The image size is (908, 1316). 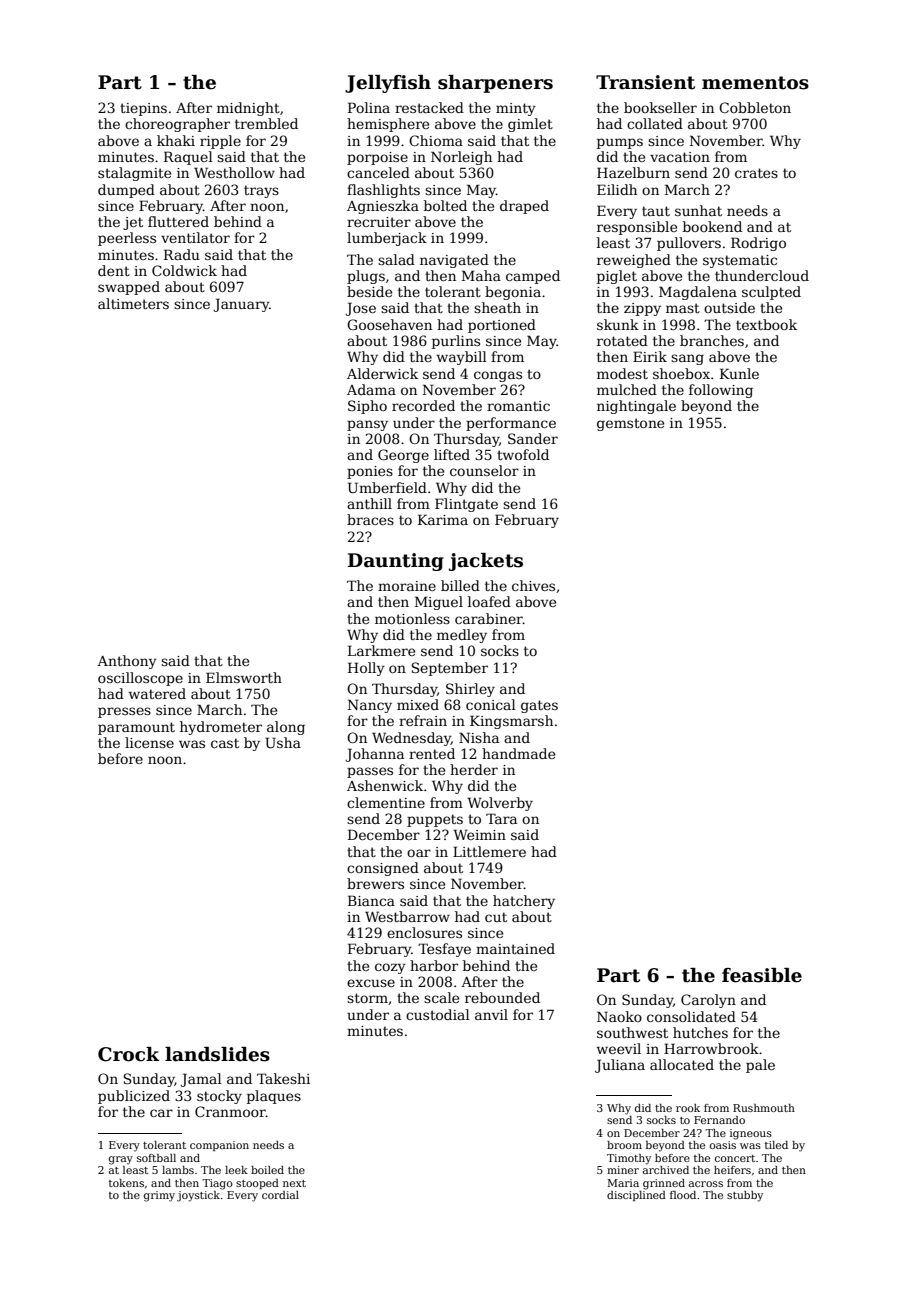 What do you see at coordinates (283, 1078) in the page?
I see `Takeshi` at bounding box center [283, 1078].
